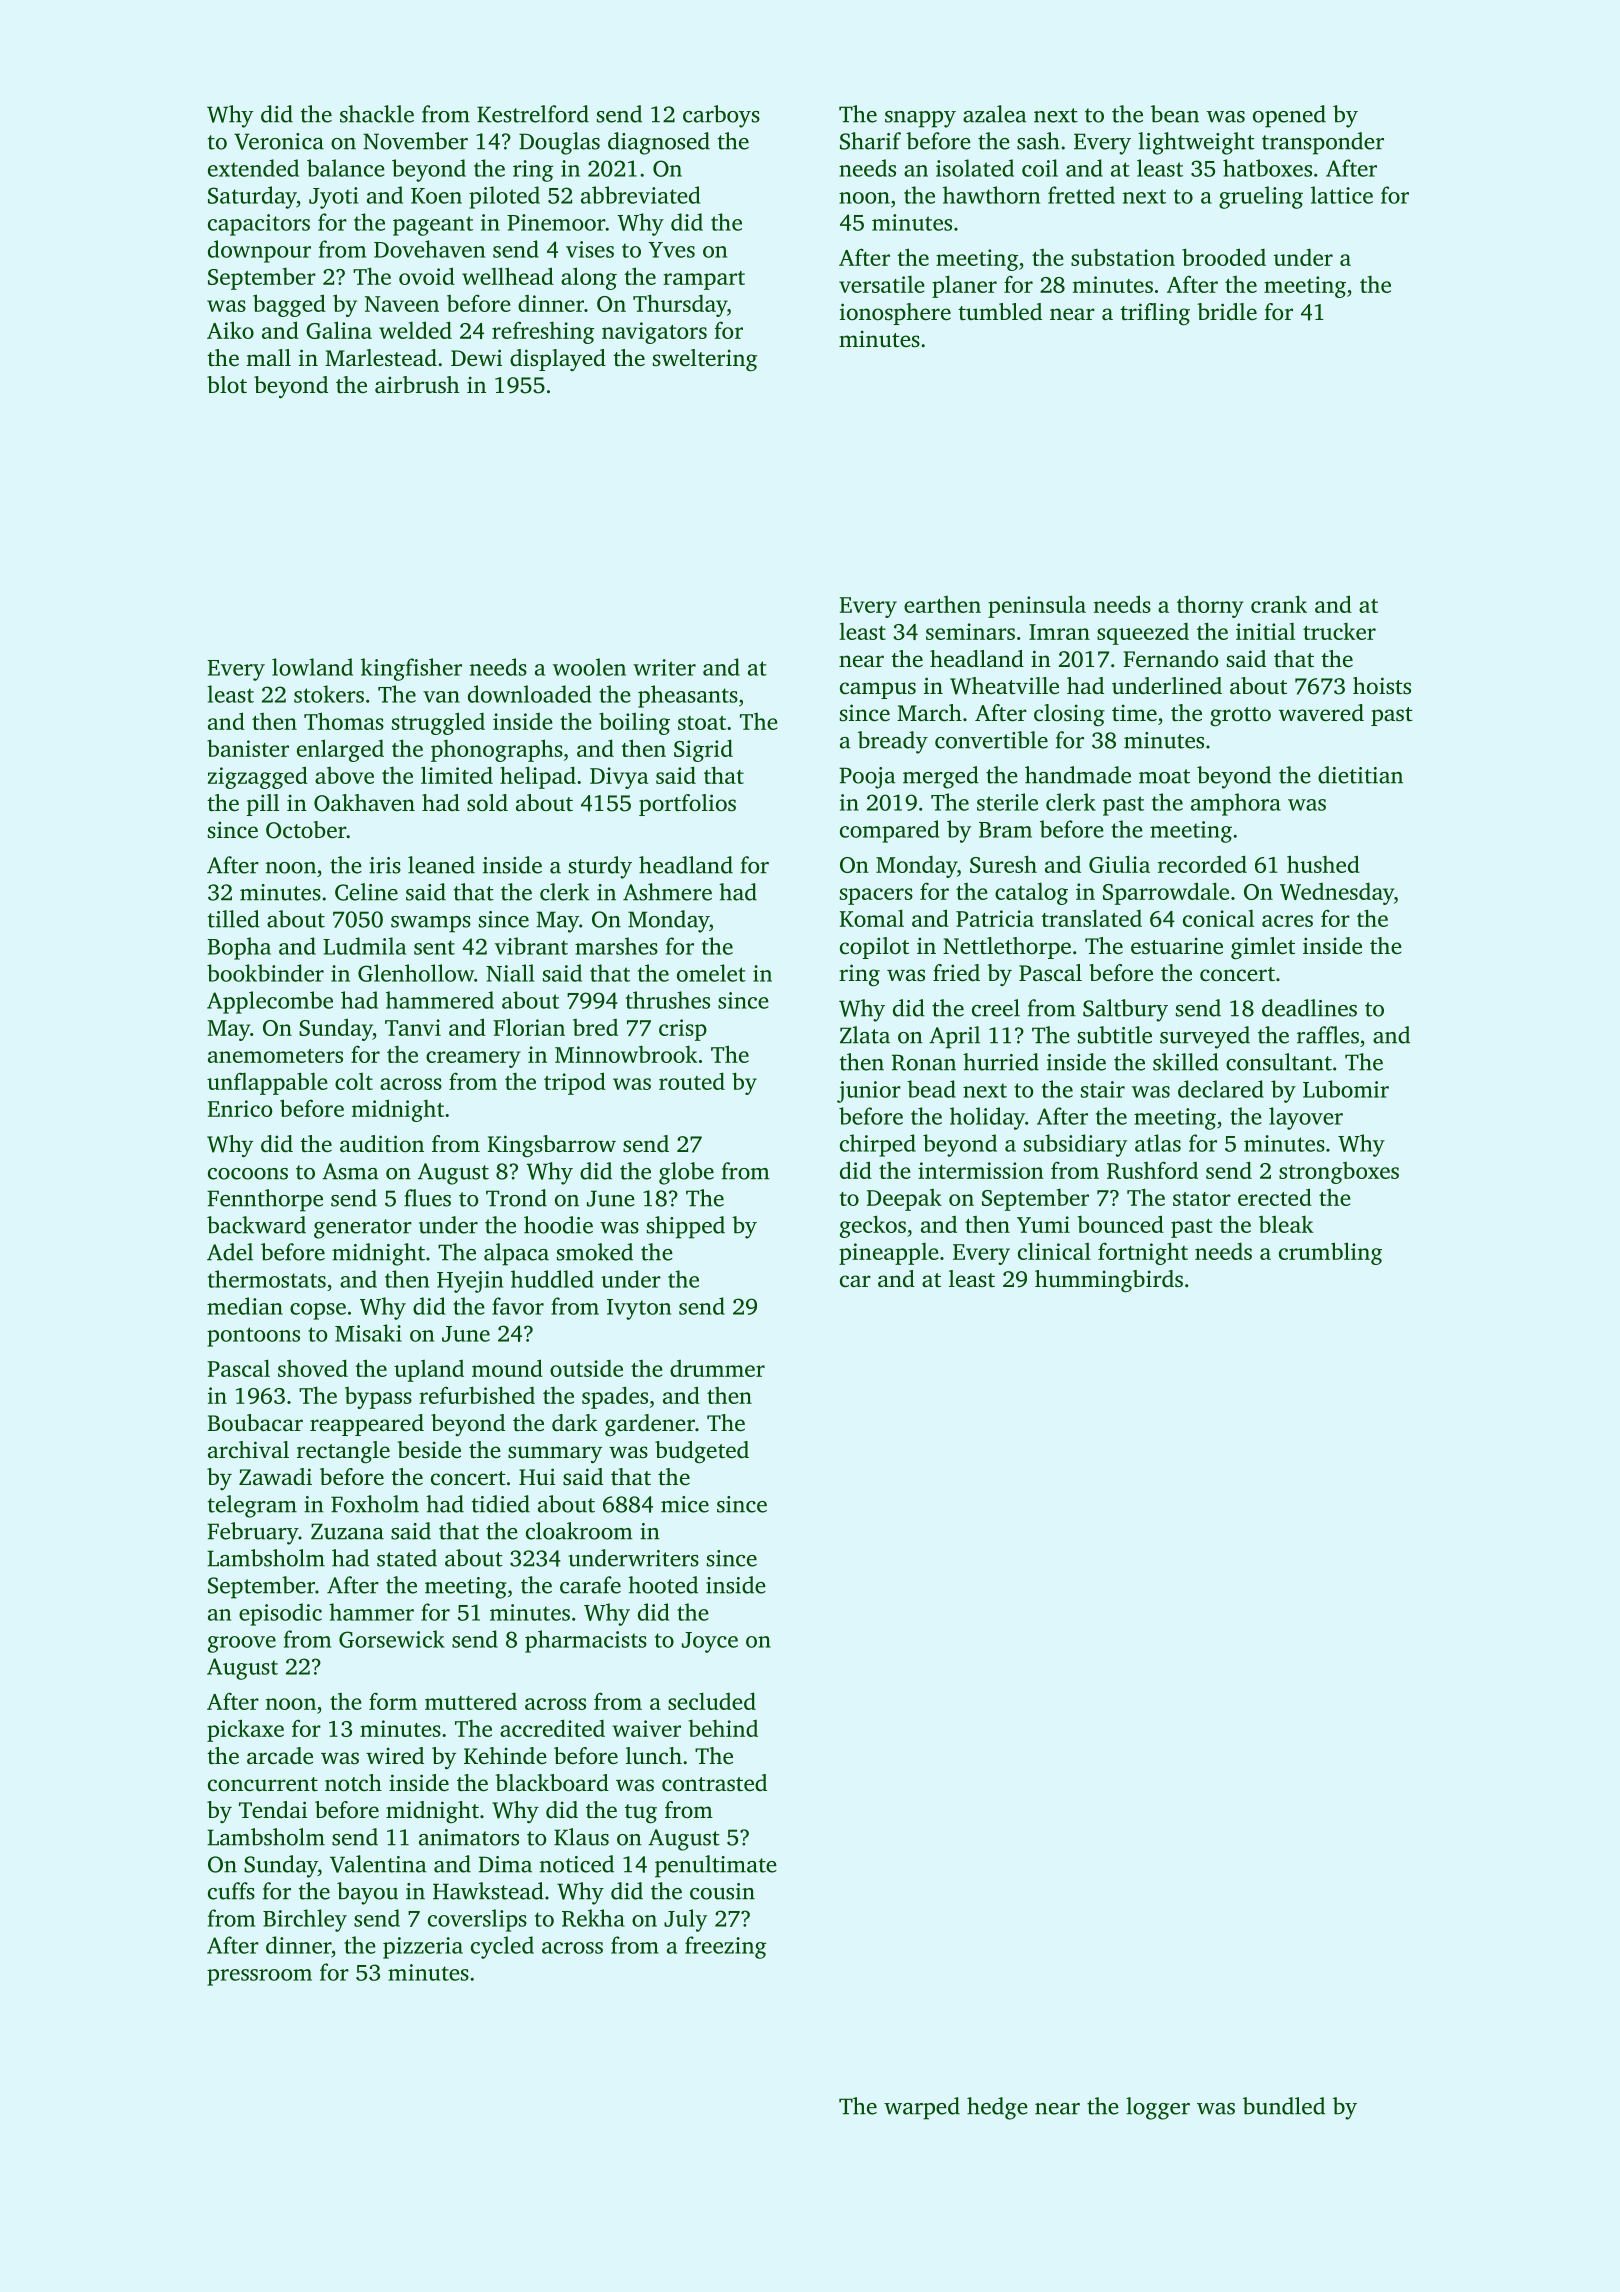  Describe the element at coordinates (1360, 775) in the page. I see `dietitian` at that location.
